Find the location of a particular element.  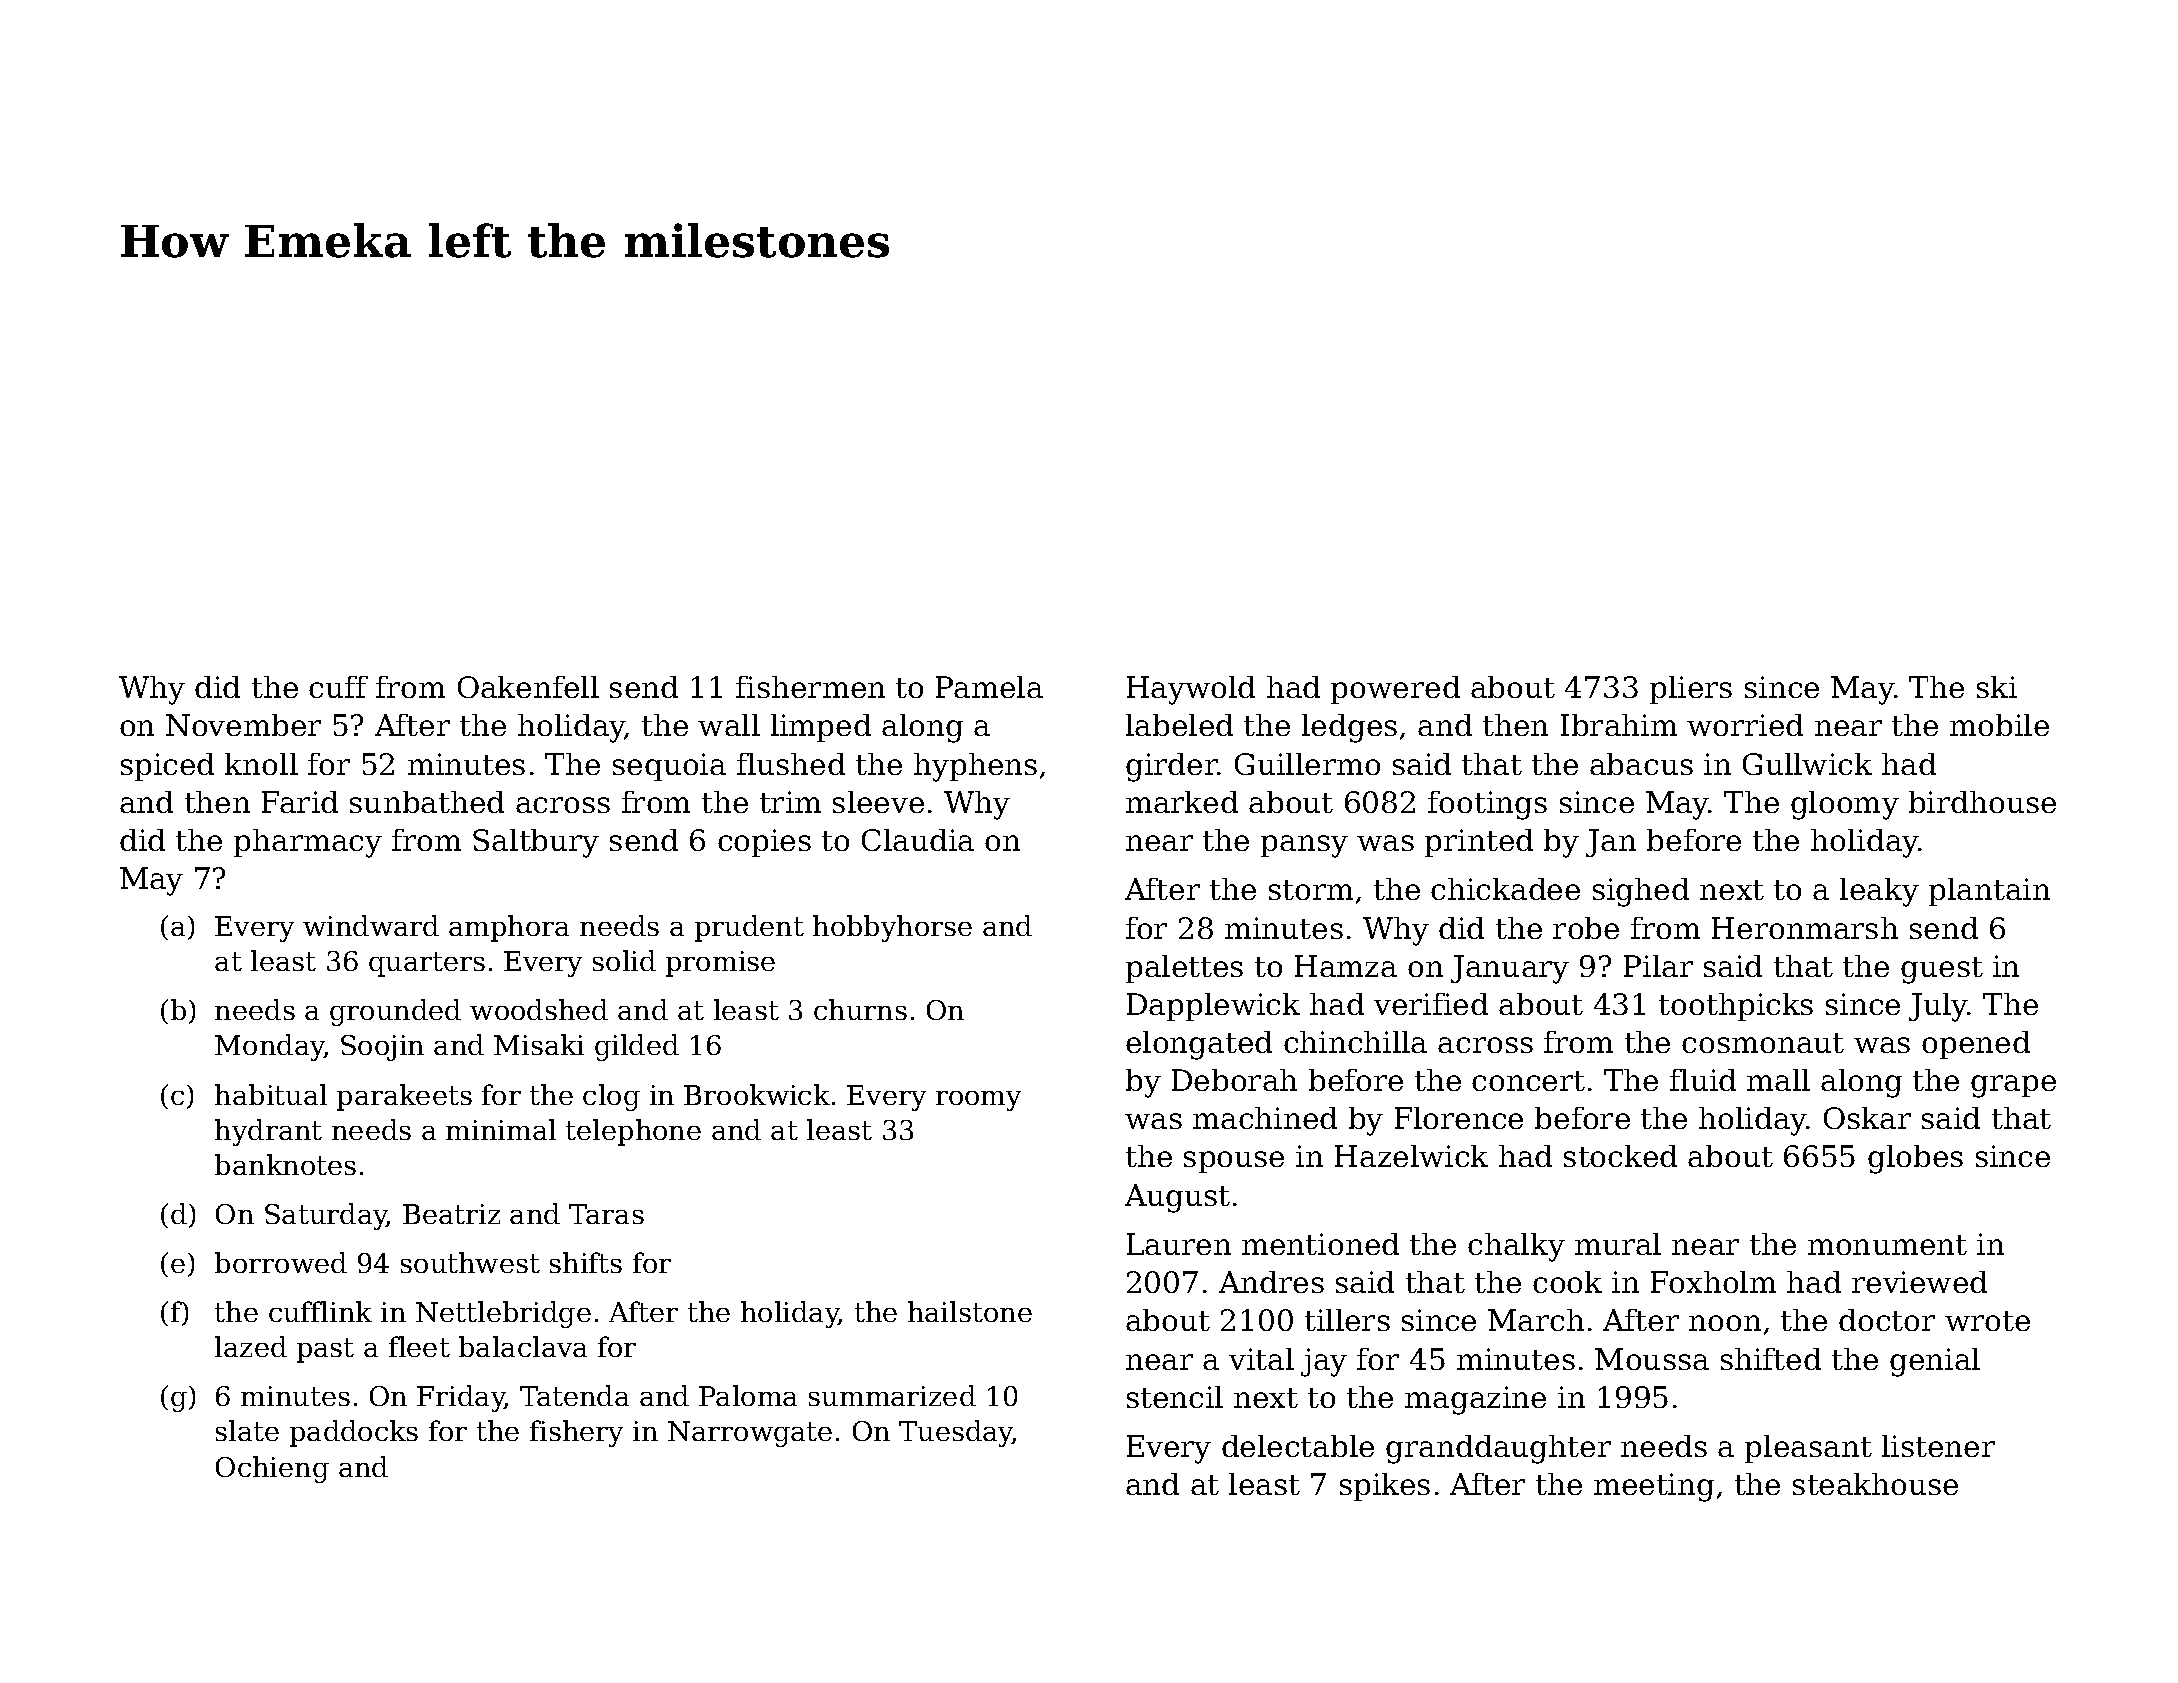

paddocks is located at coordinates (354, 1433).
